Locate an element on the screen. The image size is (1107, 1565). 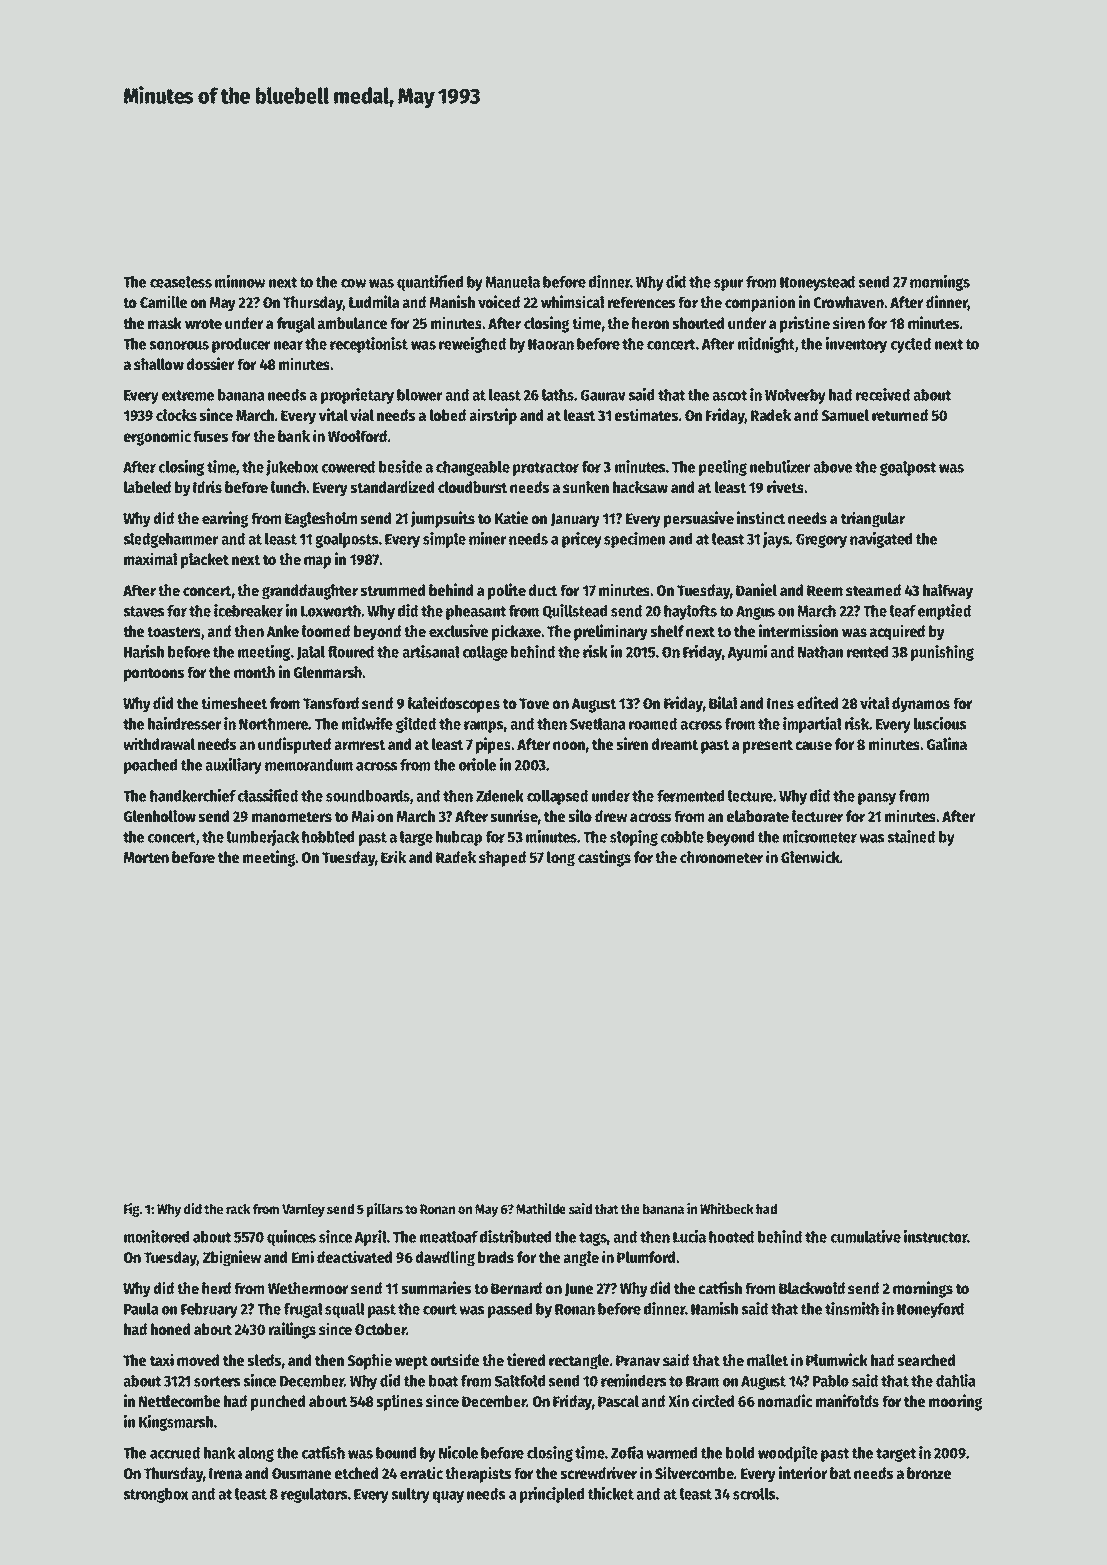
reweighed is located at coordinates (472, 345).
